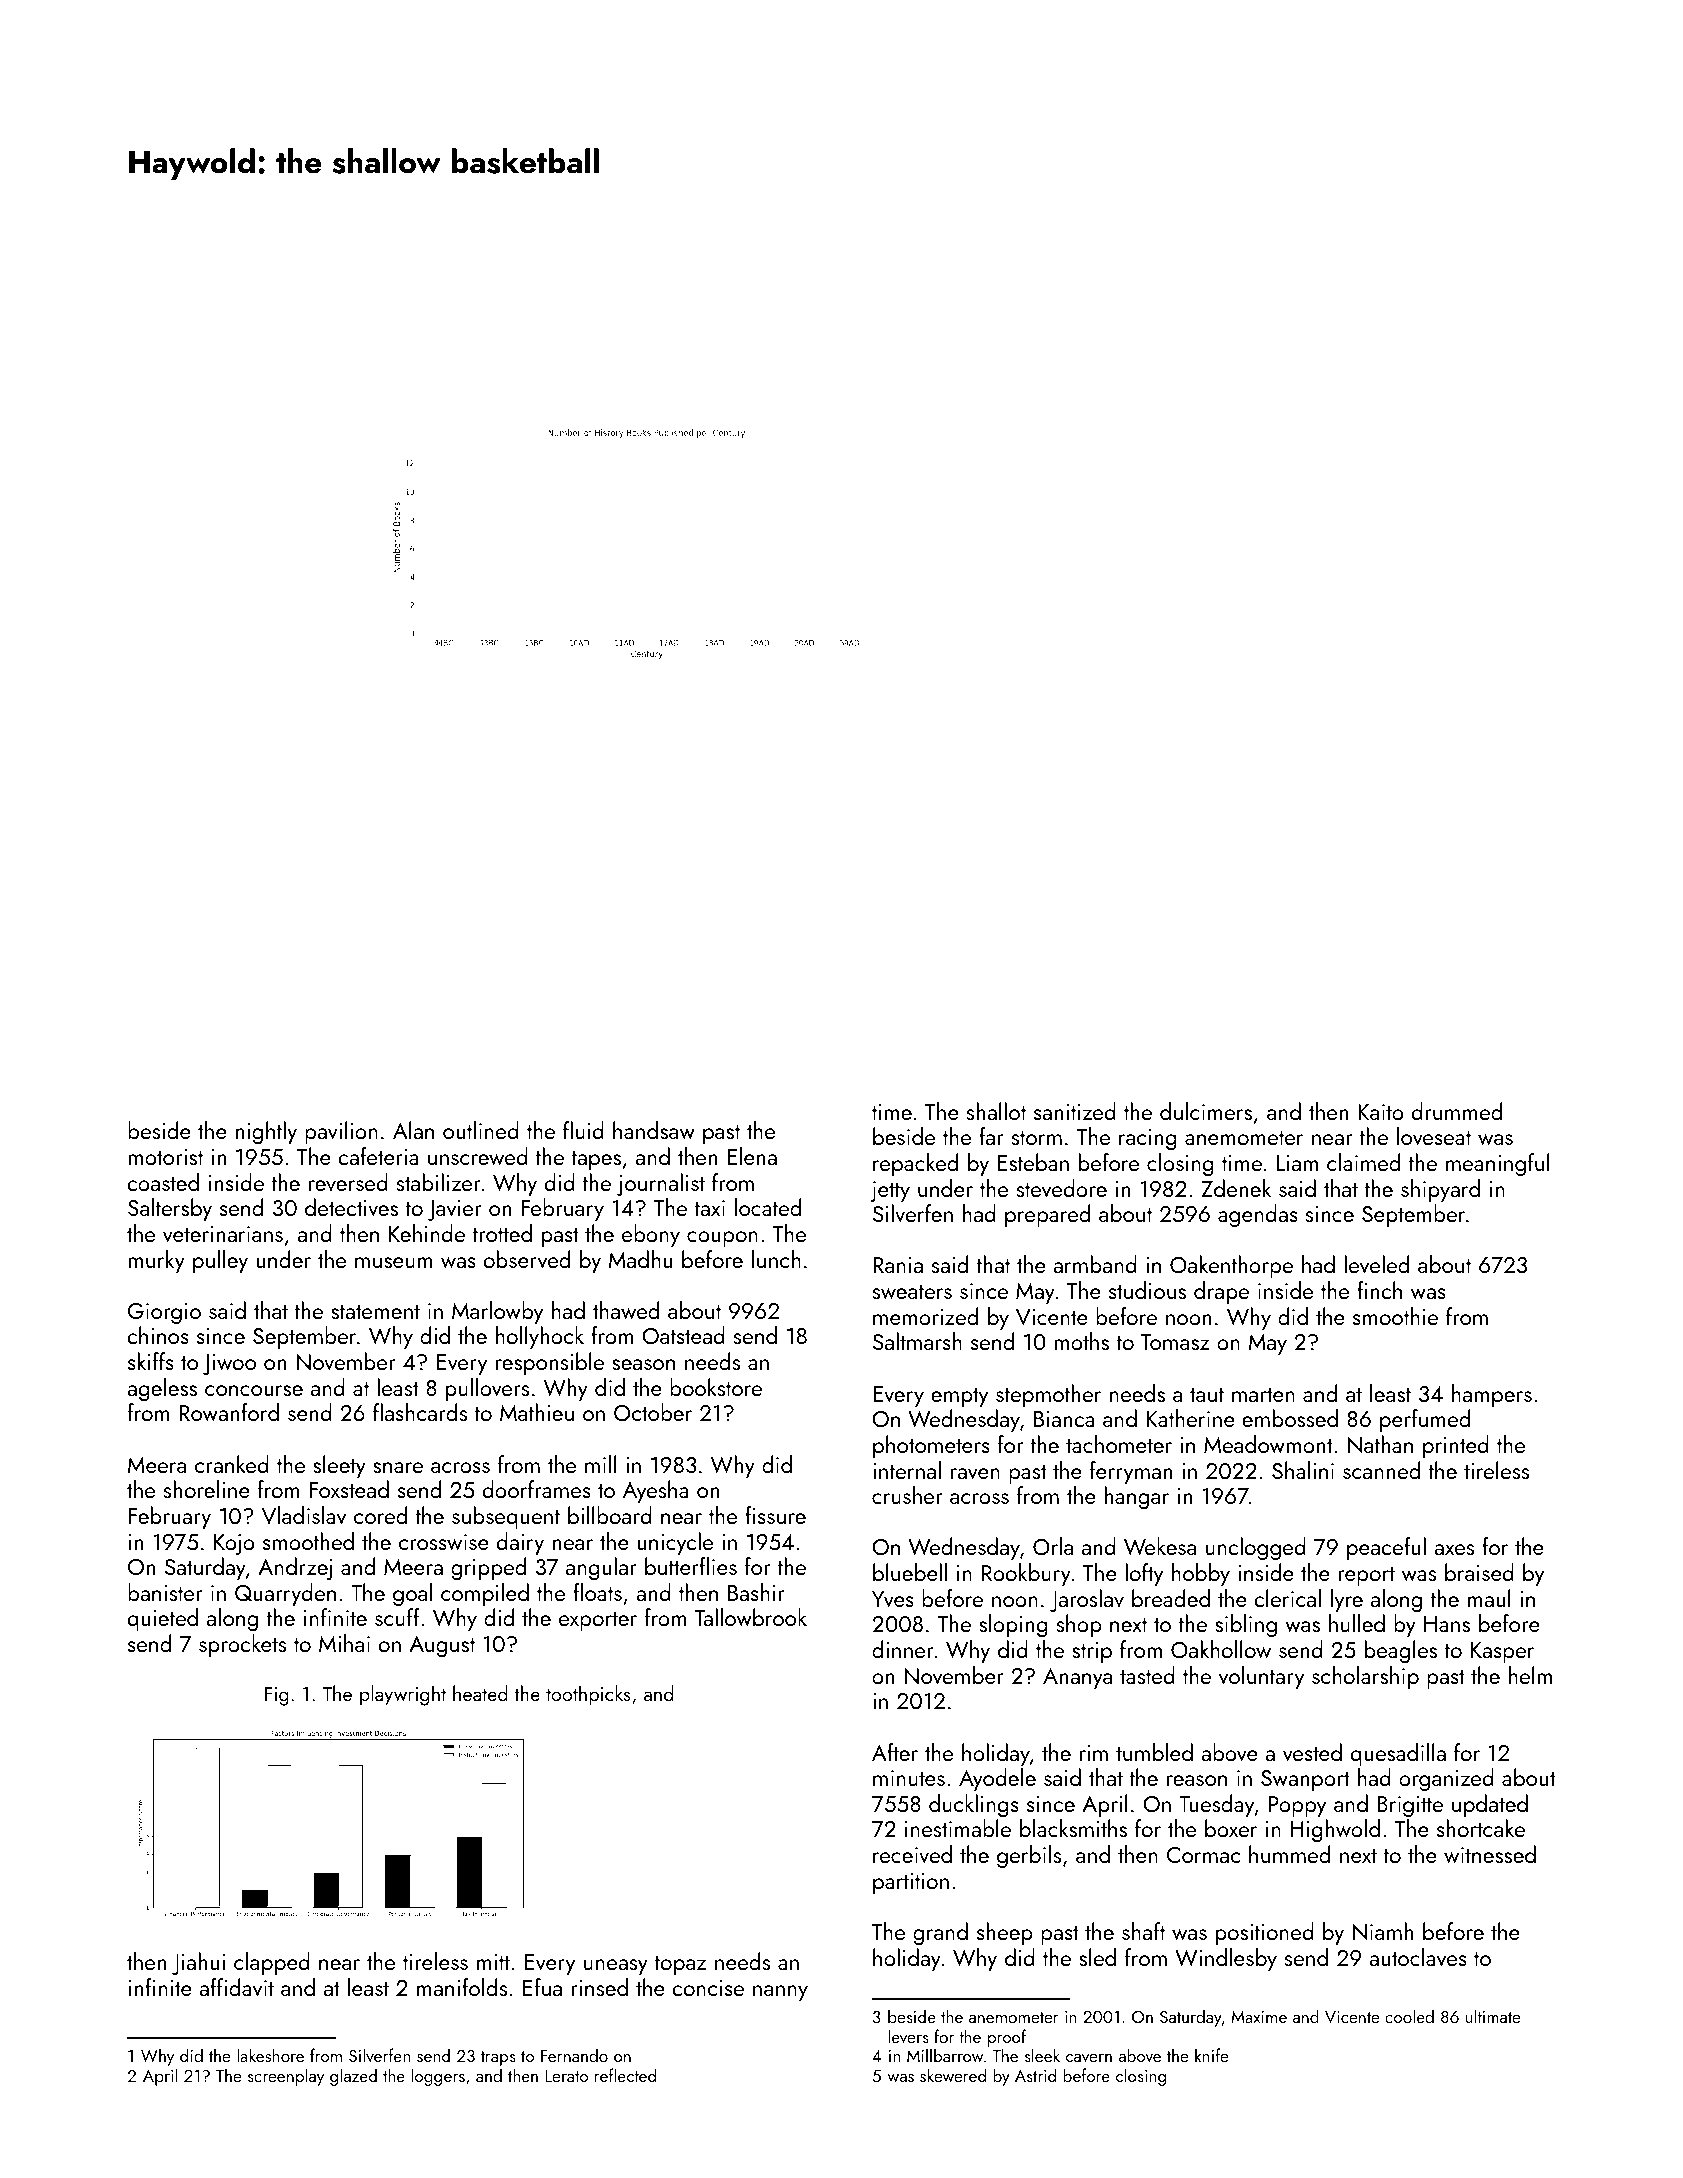 The height and width of the screenshot is (2178, 1683). What do you see at coordinates (498, 2058) in the screenshot?
I see `traps` at bounding box center [498, 2058].
